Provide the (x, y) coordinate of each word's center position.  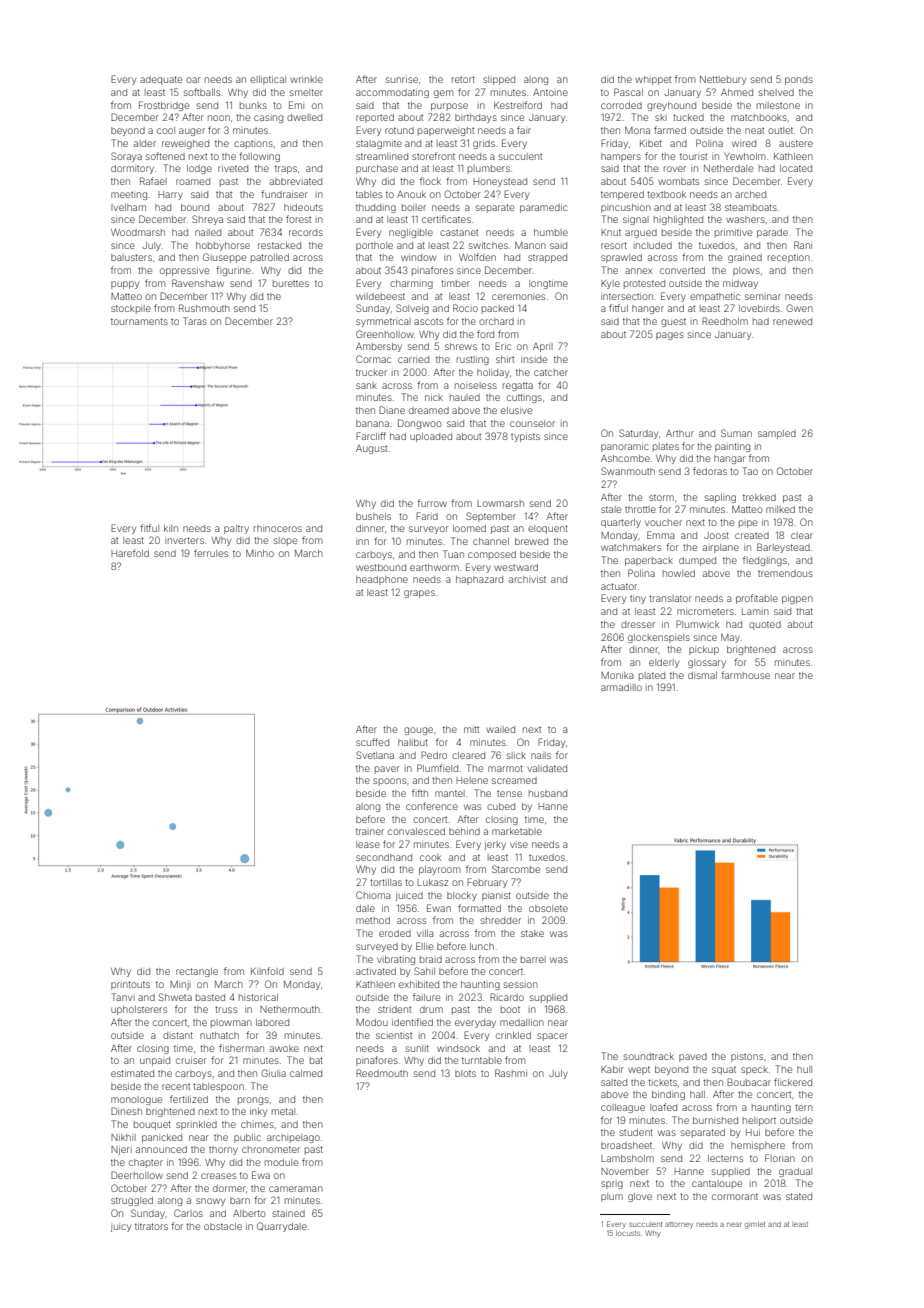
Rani (803, 245)
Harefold (130, 553)
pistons (747, 1058)
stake (532, 933)
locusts (628, 1233)
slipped (499, 80)
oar (193, 80)
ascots (428, 322)
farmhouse (745, 675)
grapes (419, 594)
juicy (121, 1228)
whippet (653, 80)
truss (226, 1009)
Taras (195, 321)
